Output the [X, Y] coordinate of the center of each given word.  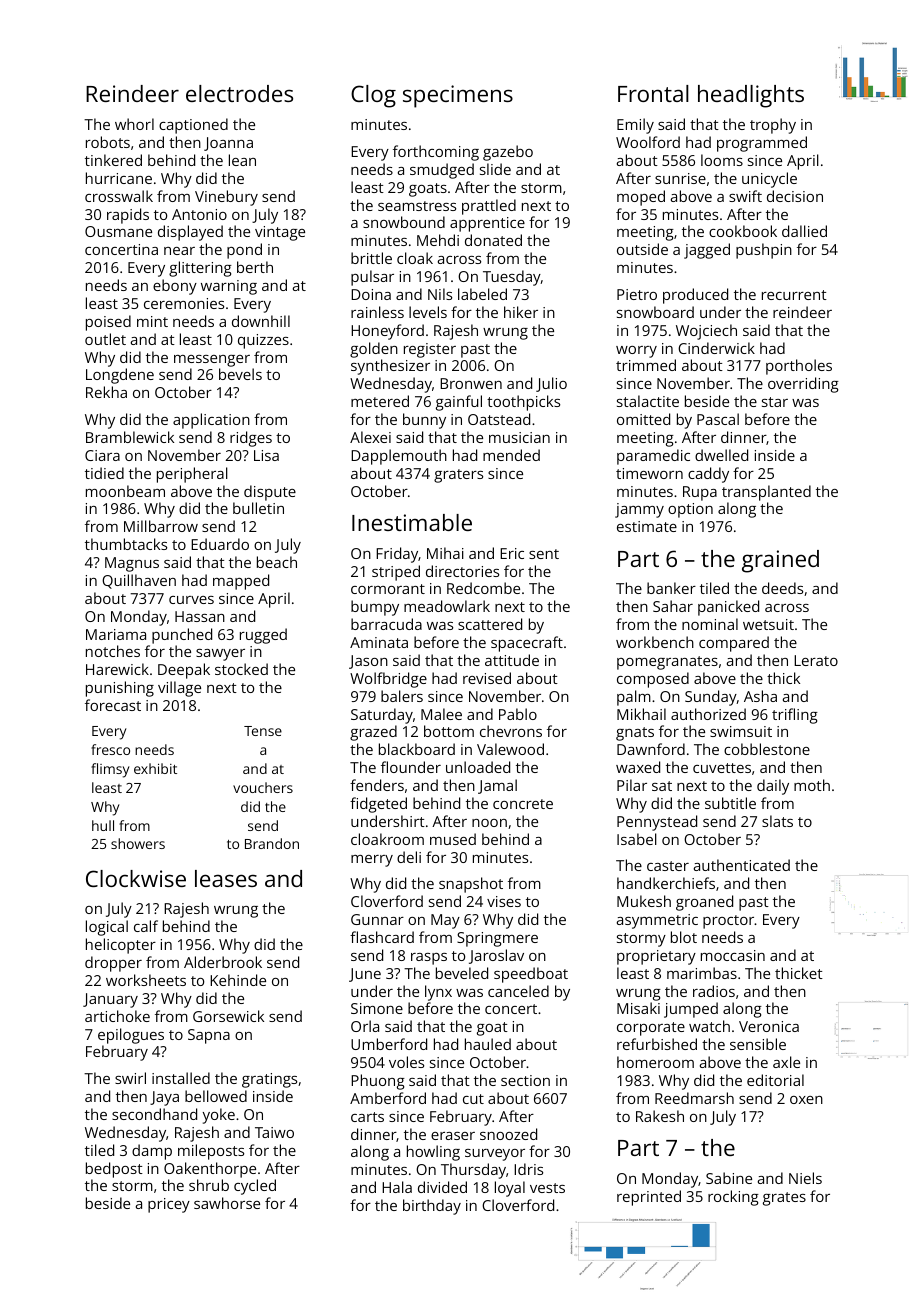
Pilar [632, 785]
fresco [110, 749]
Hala [397, 1187]
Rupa [700, 493]
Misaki [638, 1008]
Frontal [653, 93]
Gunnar [377, 919]
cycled [255, 1187]
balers [402, 696]
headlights [751, 96]
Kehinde [238, 980]
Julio [551, 384]
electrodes [239, 93]
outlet [105, 339]
